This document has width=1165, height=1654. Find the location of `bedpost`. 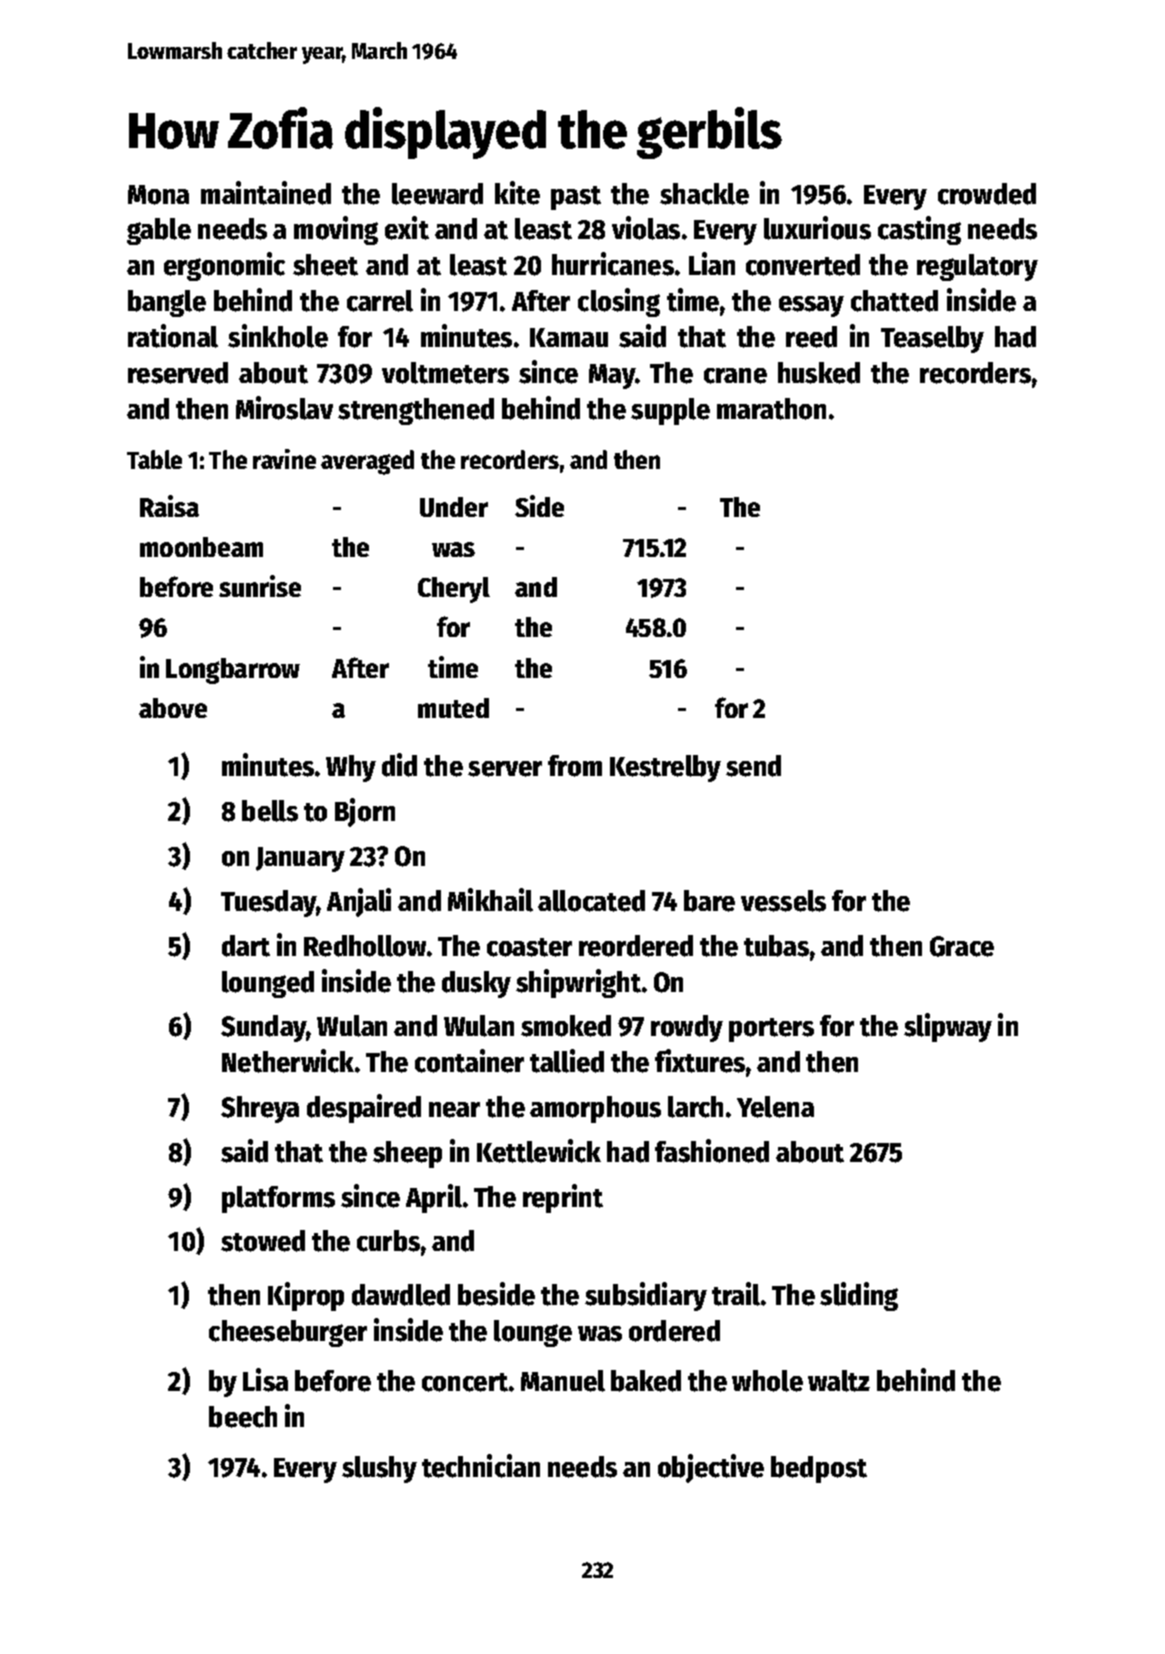

bedpost is located at coordinates (819, 1469).
